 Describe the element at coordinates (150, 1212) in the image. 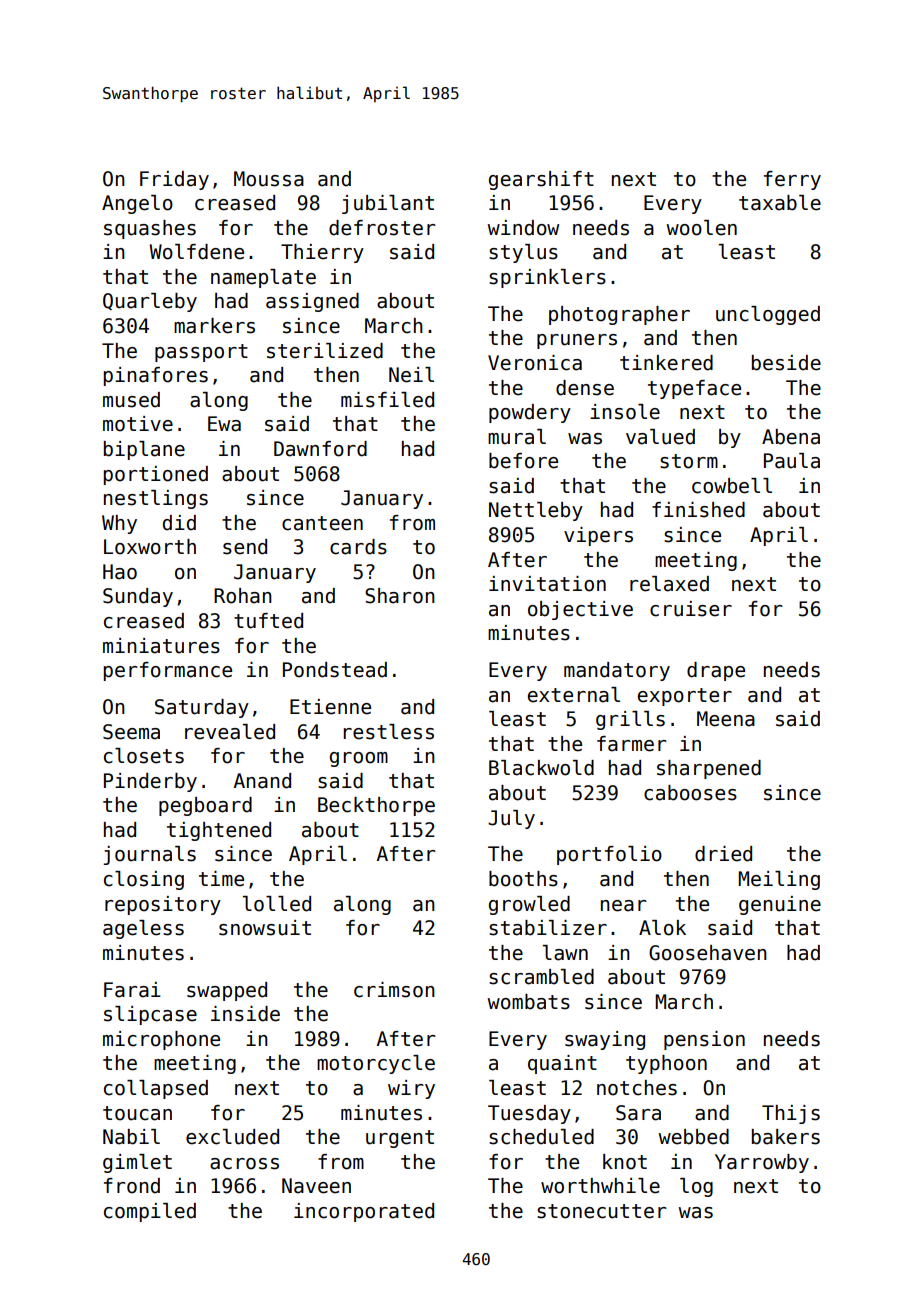

I see `compiled` at that location.
